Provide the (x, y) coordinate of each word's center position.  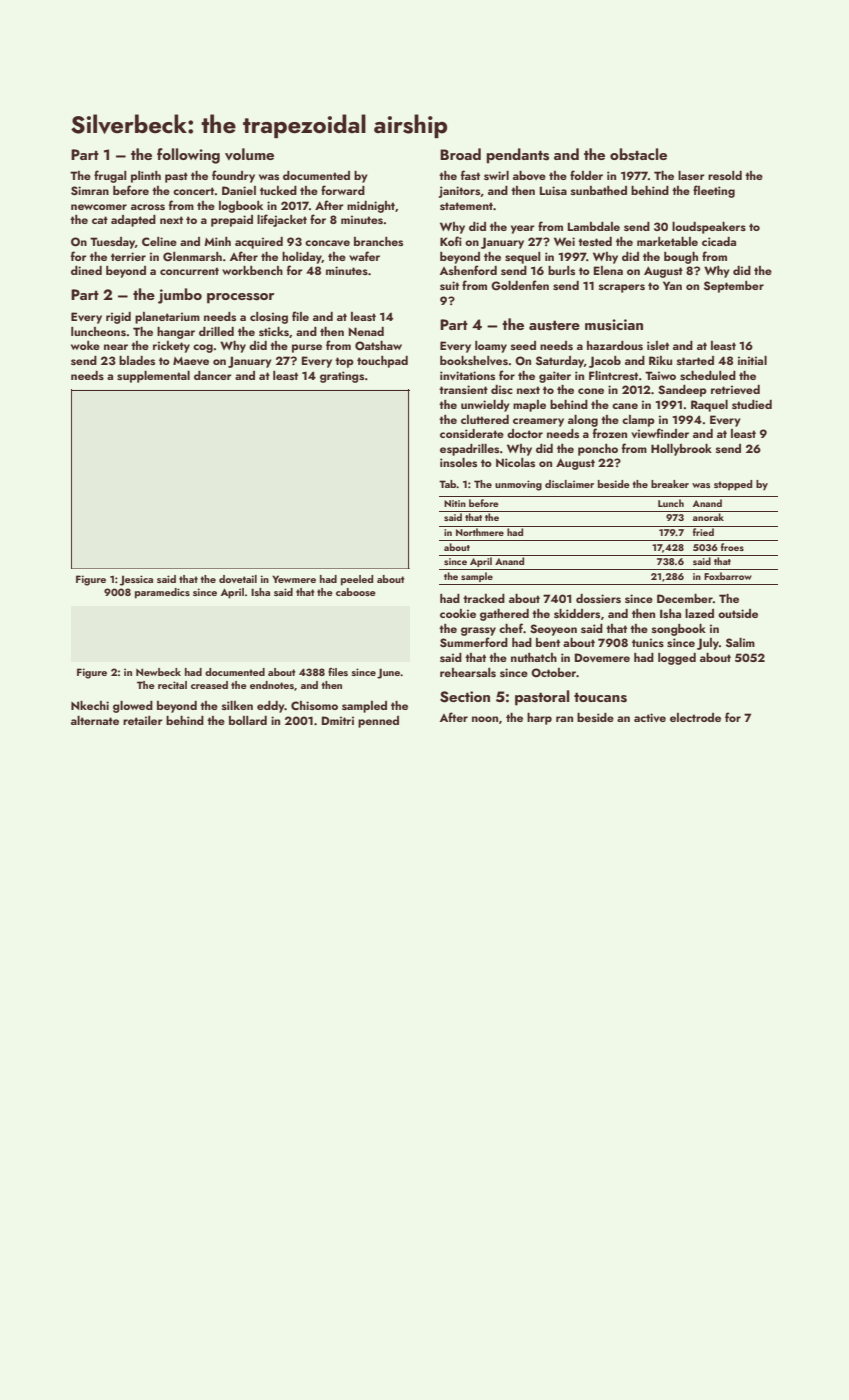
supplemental (153, 377)
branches (378, 241)
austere (554, 326)
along (583, 421)
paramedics (162, 593)
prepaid (232, 221)
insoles (458, 462)
